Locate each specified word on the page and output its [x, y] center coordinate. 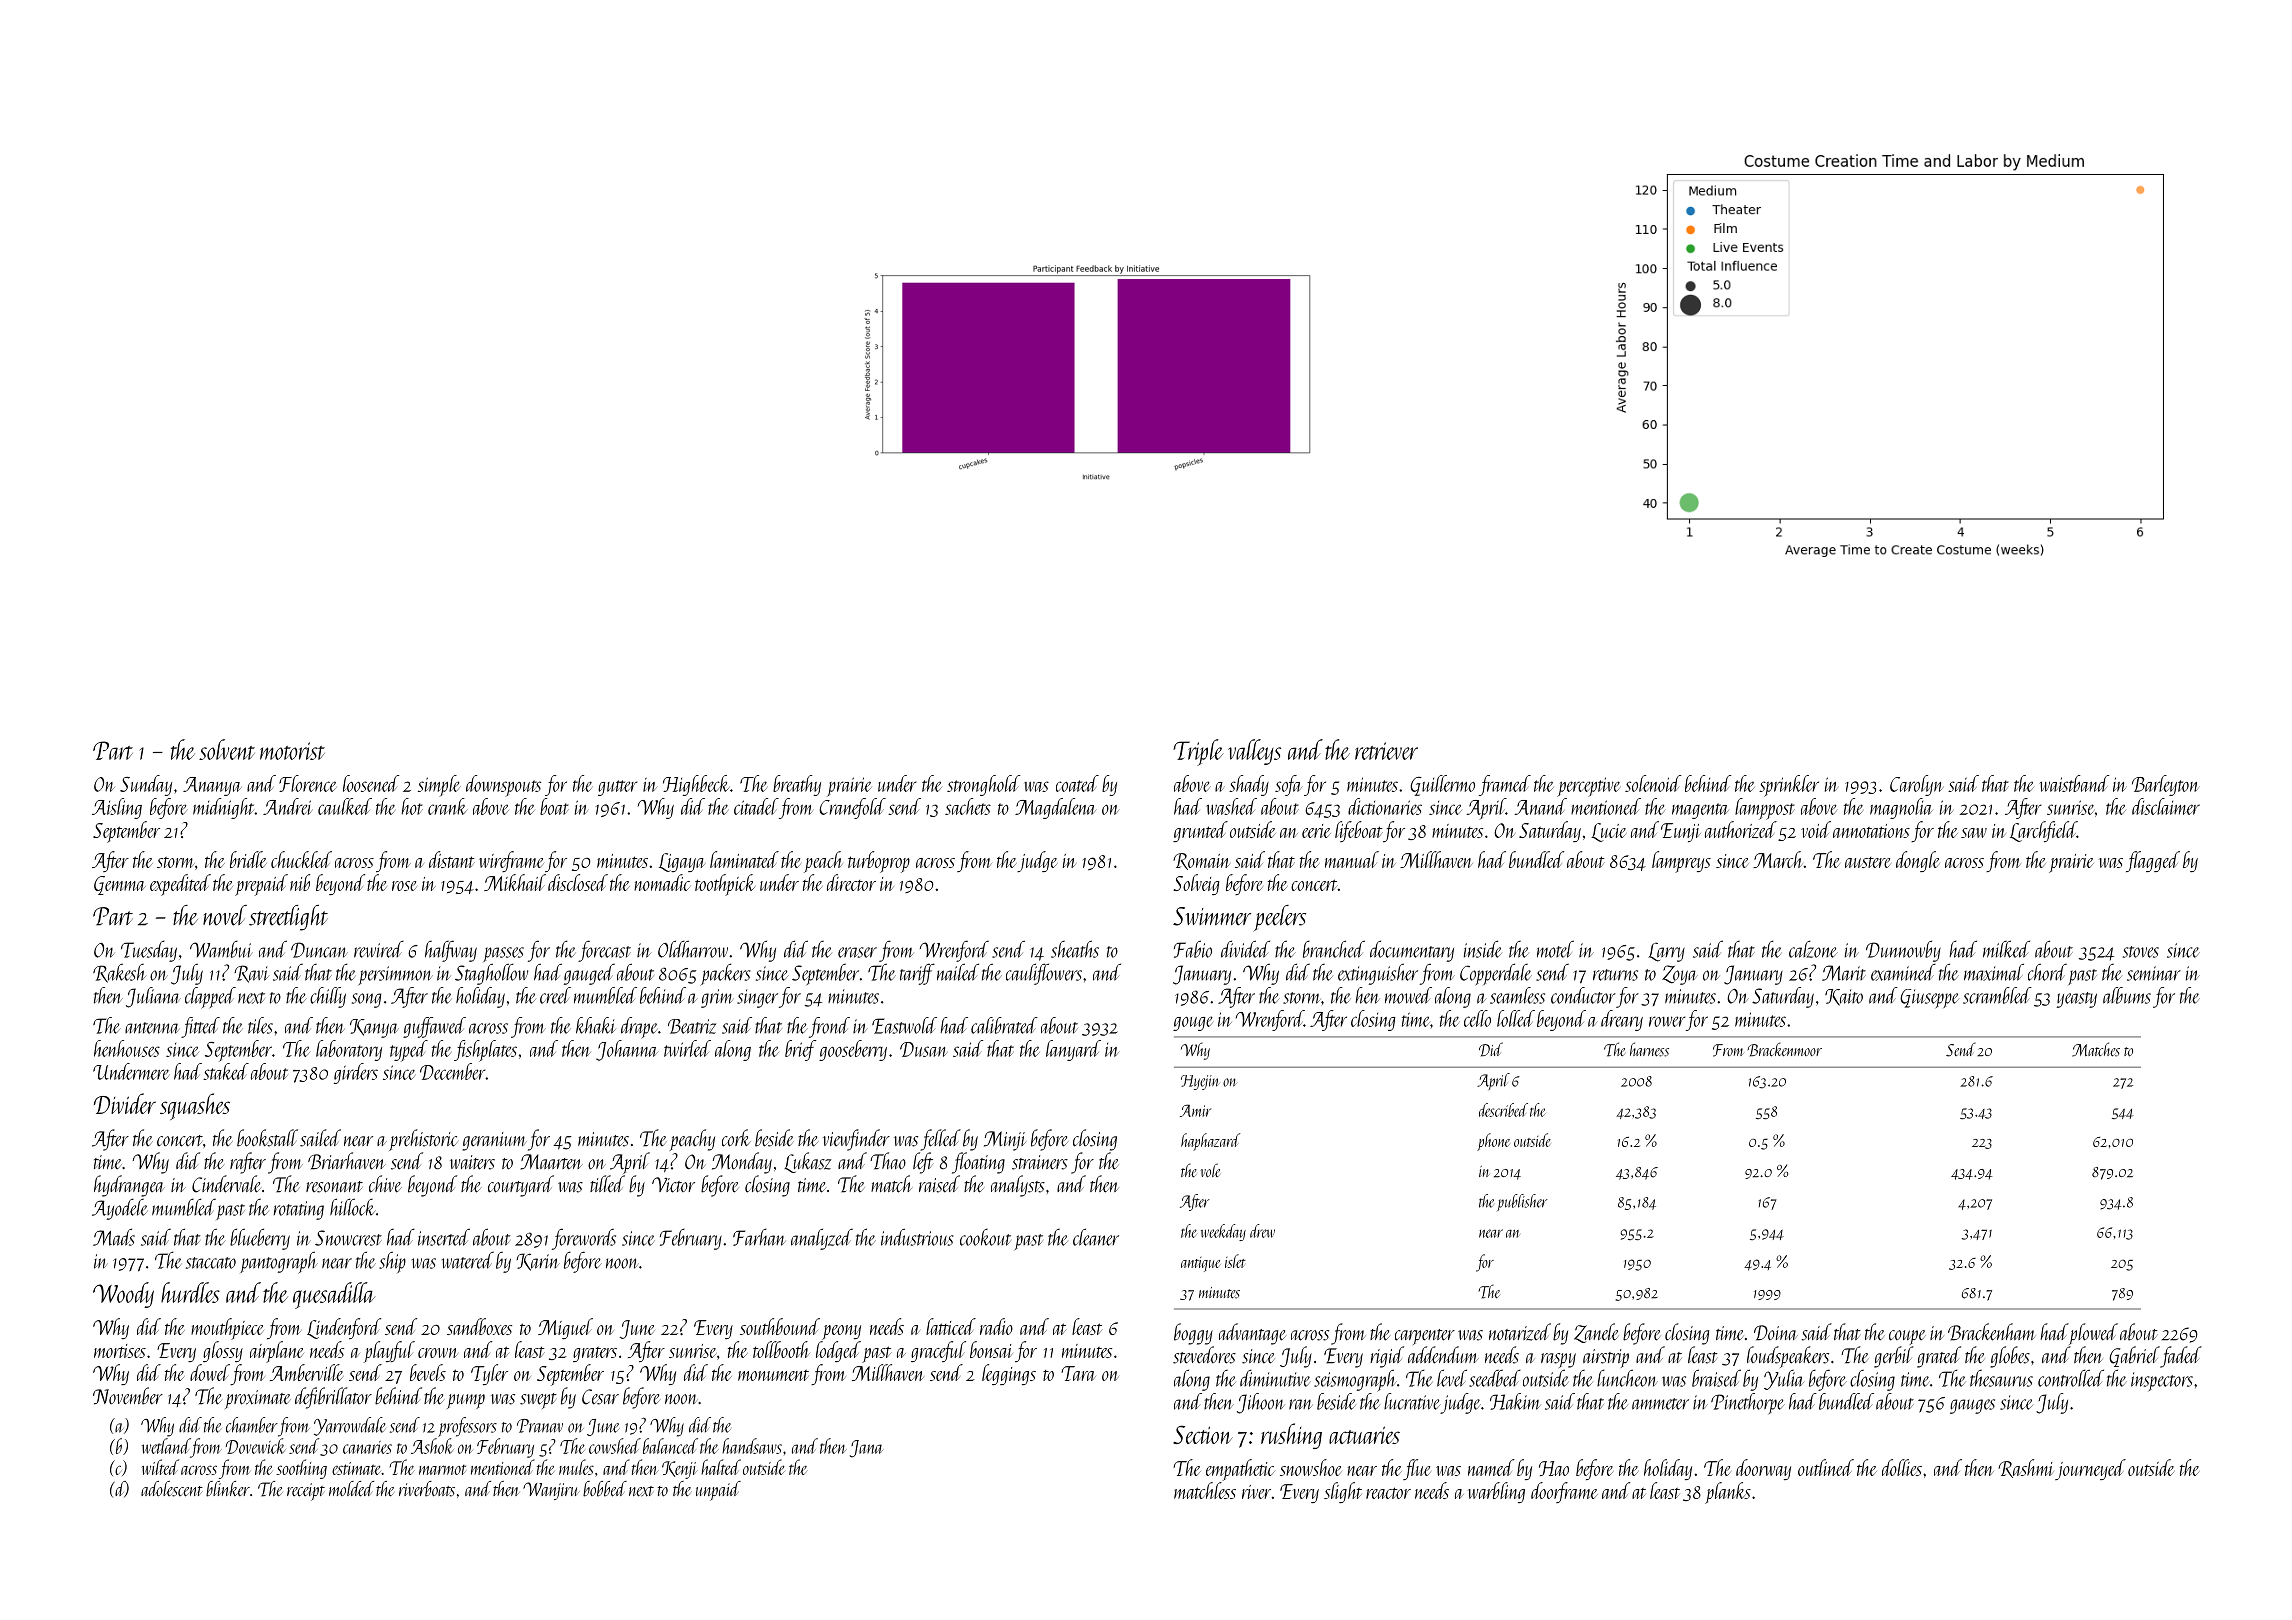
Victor [673, 1185]
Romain [1201, 861]
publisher [1522, 1202]
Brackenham [1991, 1332]
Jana [867, 1449]
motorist [292, 751]
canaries [367, 1447]
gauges [1972, 1406]
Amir [1195, 1110]
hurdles [190, 1292]
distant [452, 859]
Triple [1198, 752]
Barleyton [2166, 785]
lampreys [1681, 862]
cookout [985, 1237]
